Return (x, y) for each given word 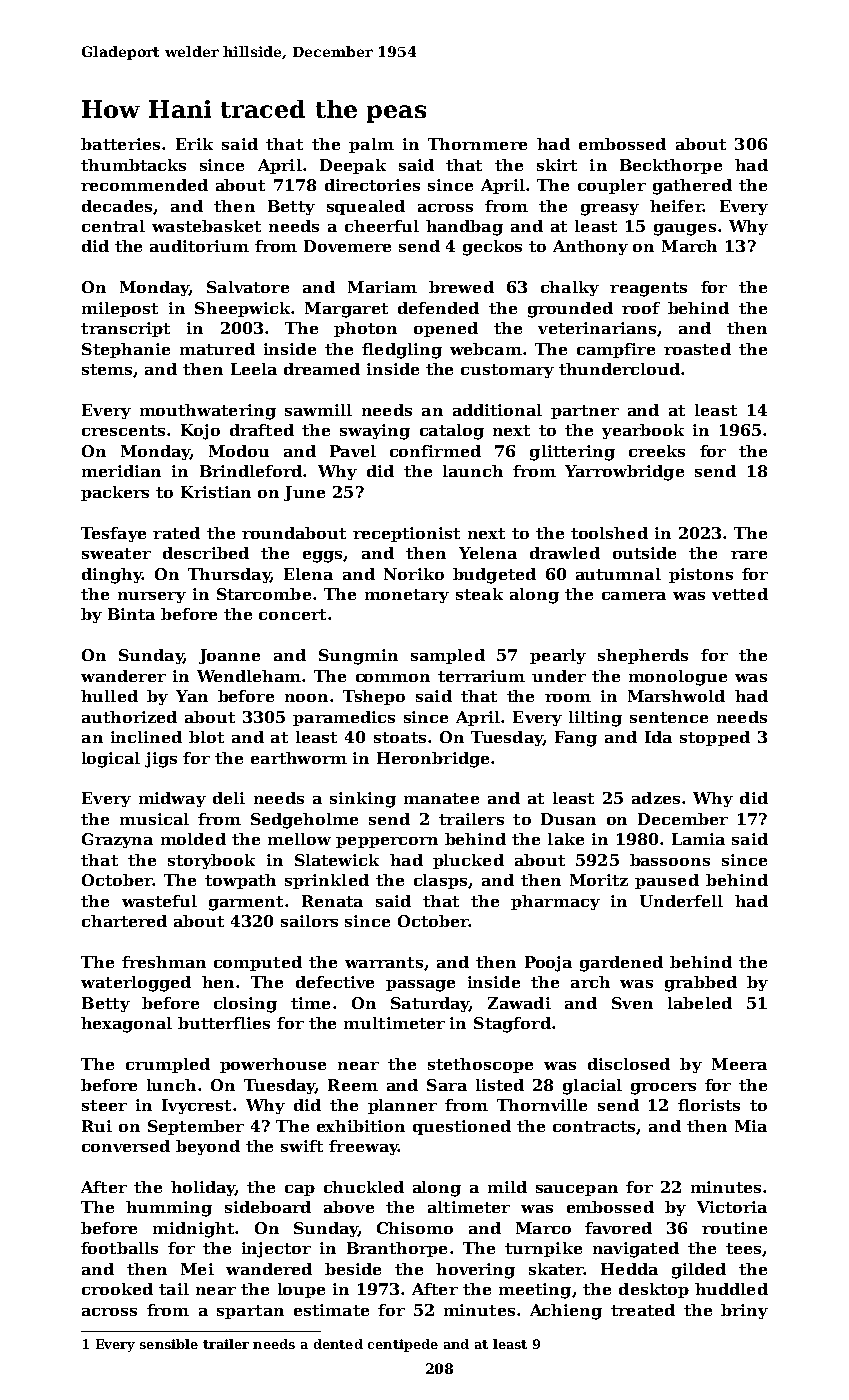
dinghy (112, 576)
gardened (621, 964)
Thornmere (477, 144)
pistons (701, 575)
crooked (117, 1289)
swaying (375, 432)
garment (246, 903)
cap (300, 1190)
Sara (447, 1085)
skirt (557, 165)
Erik (194, 144)
